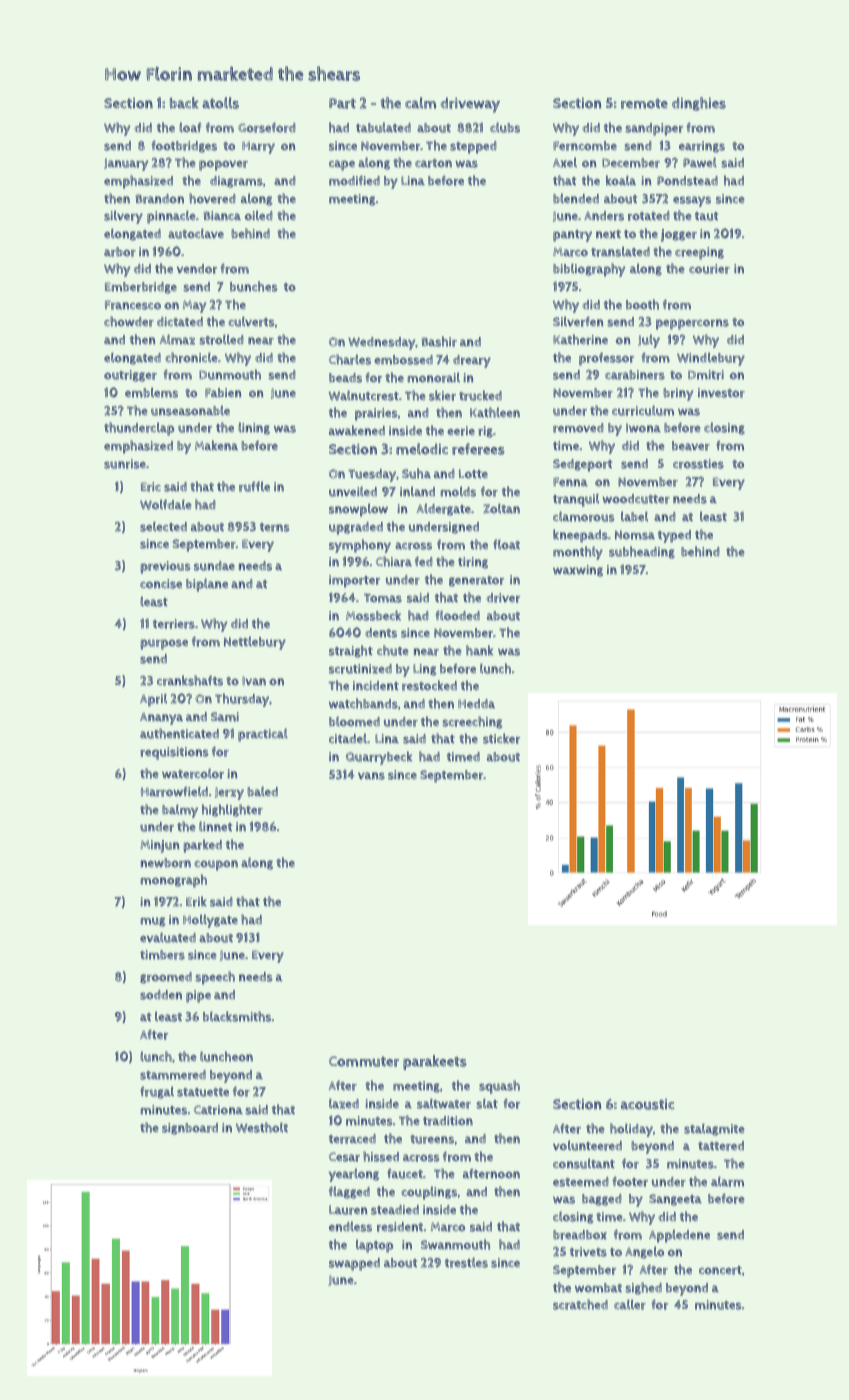  What do you see at coordinates (501, 738) in the screenshot?
I see `sticker` at bounding box center [501, 738].
